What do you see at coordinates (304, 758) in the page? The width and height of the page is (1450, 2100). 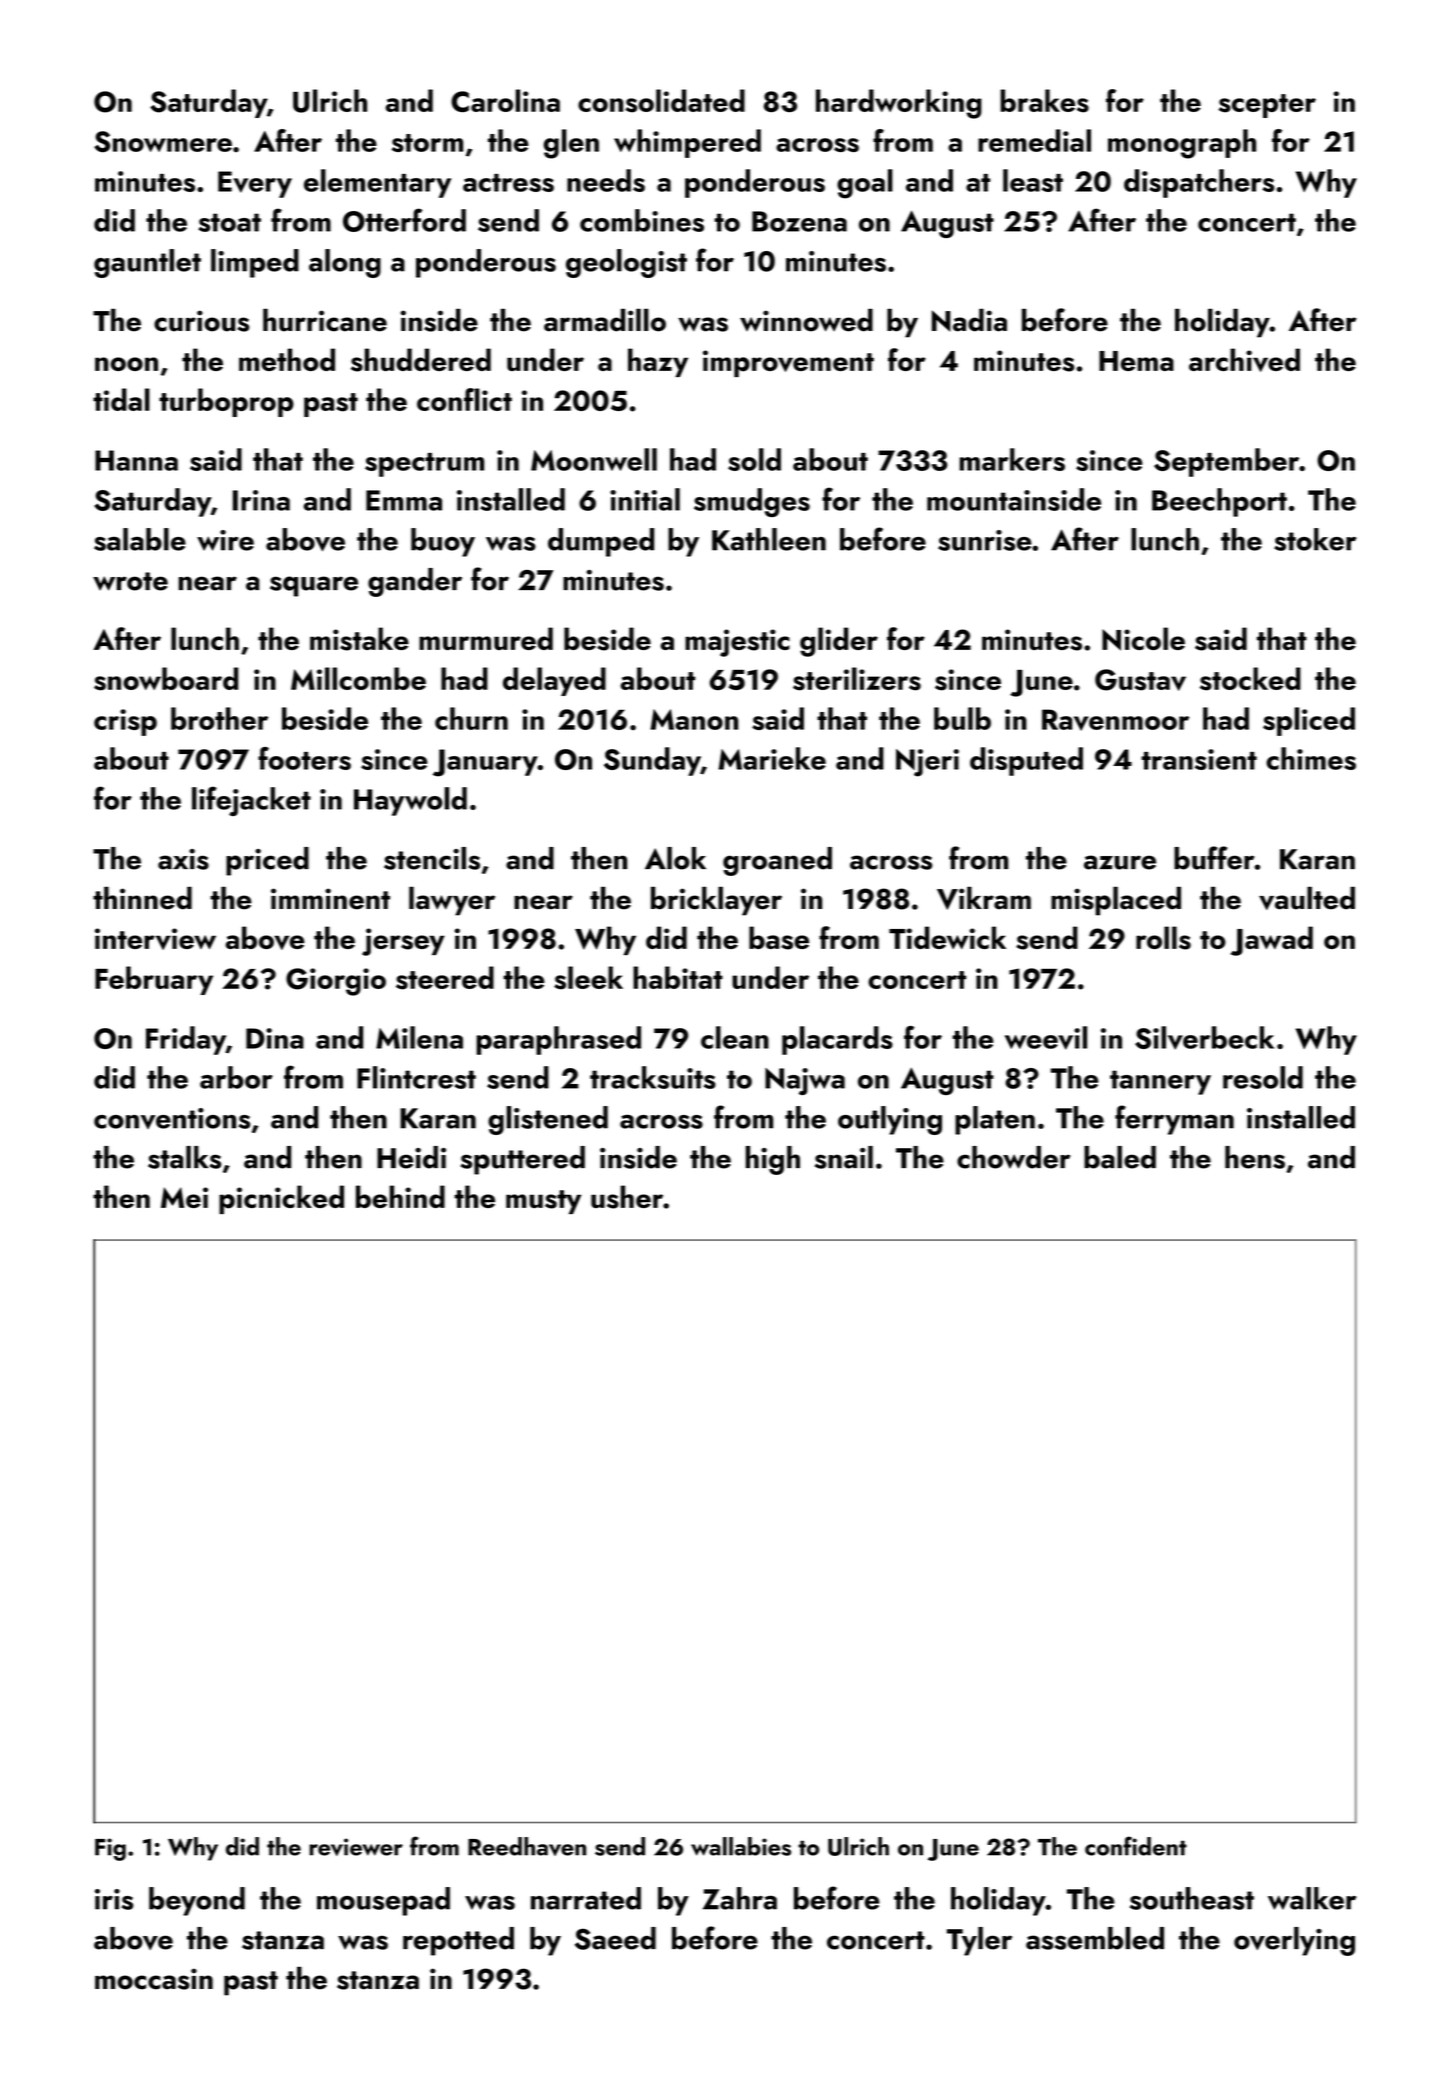 I see `footers` at bounding box center [304, 758].
